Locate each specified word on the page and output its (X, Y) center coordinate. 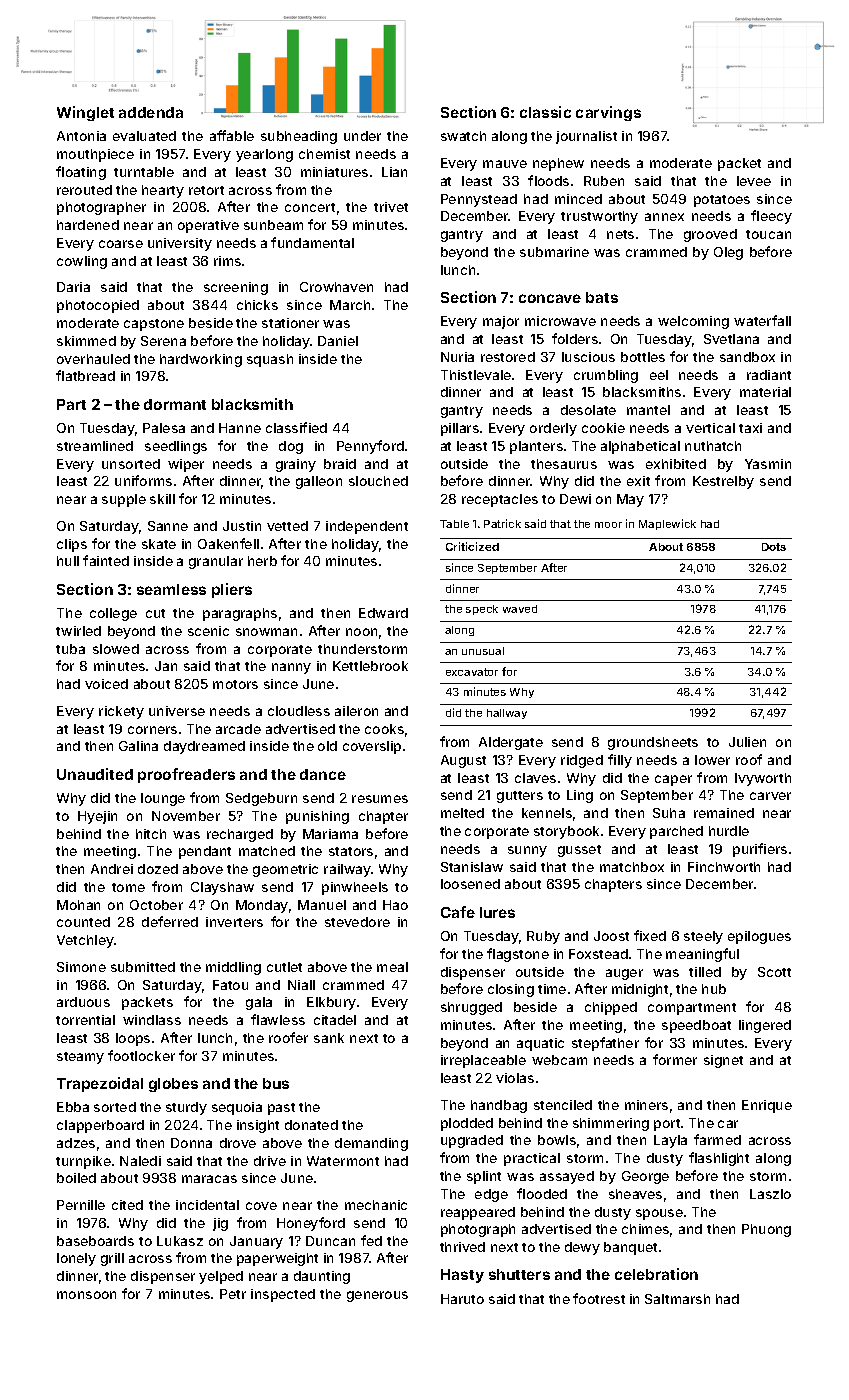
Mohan (78, 905)
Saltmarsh (677, 1299)
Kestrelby (723, 482)
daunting (322, 1277)
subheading (299, 137)
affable (232, 135)
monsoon (86, 1295)
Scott (774, 972)
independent (367, 527)
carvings (608, 113)
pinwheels (355, 888)
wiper (186, 465)
